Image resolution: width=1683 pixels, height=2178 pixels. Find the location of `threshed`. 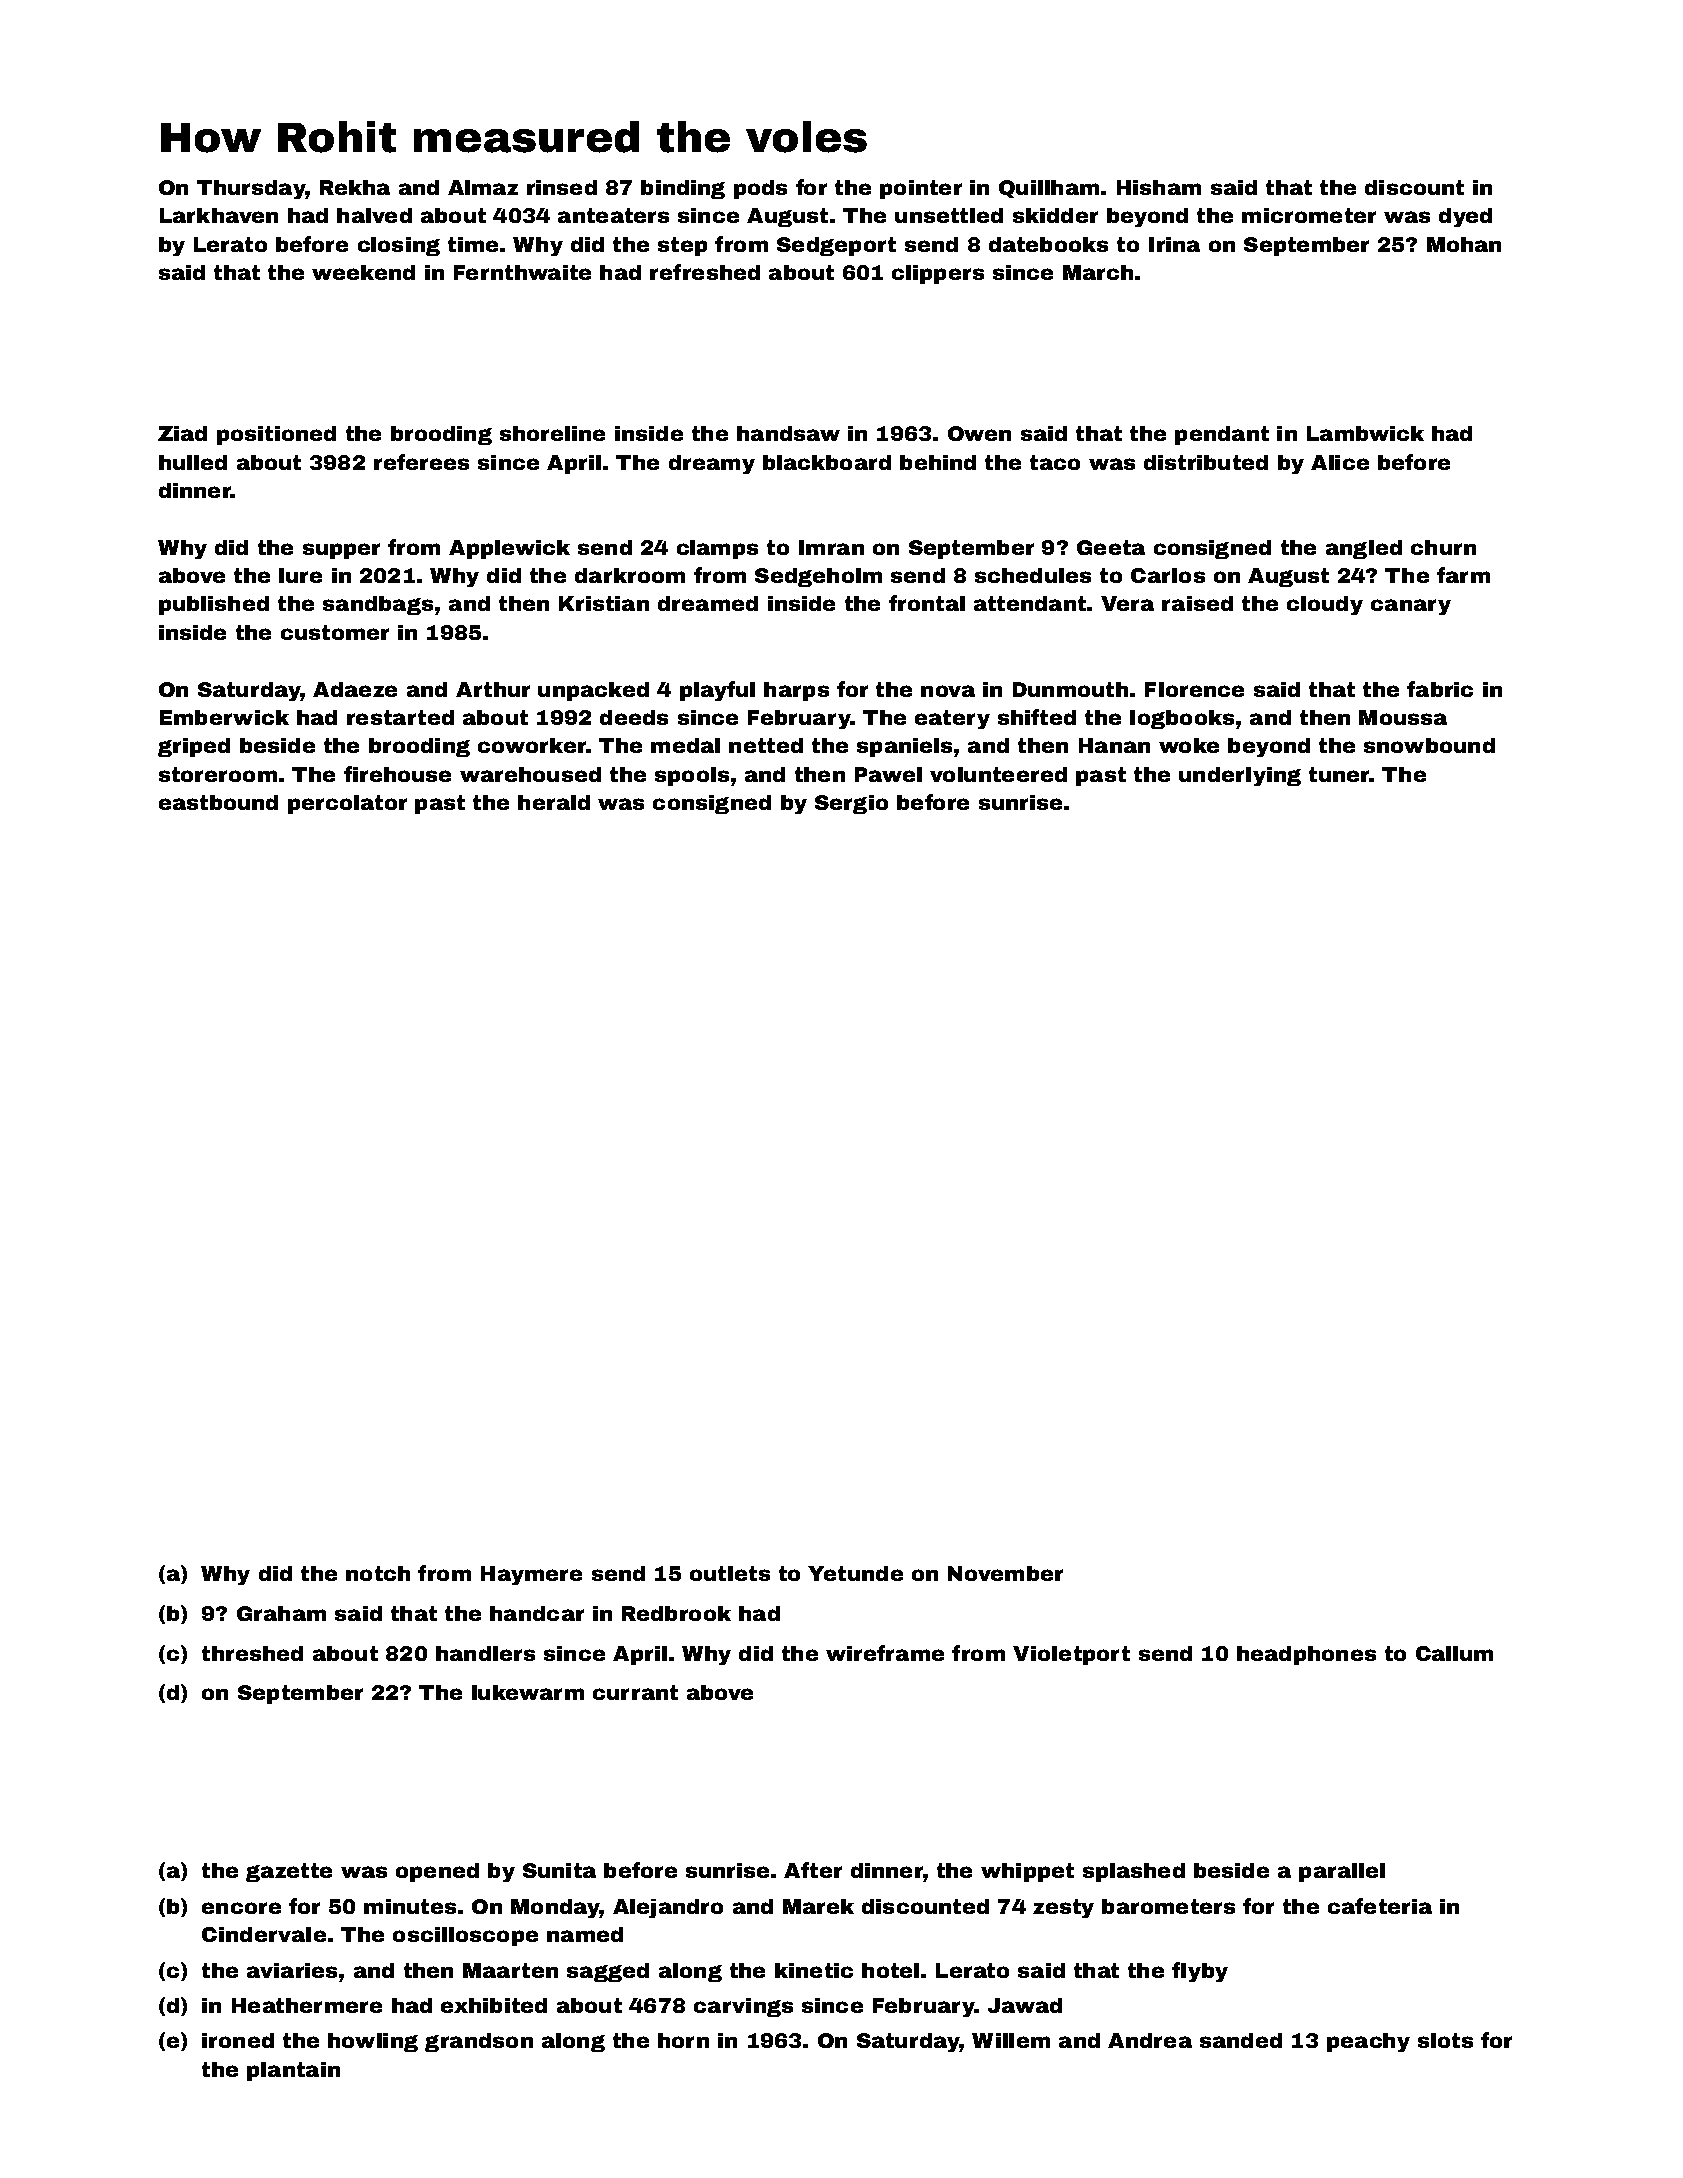

threshed is located at coordinates (252, 1653).
